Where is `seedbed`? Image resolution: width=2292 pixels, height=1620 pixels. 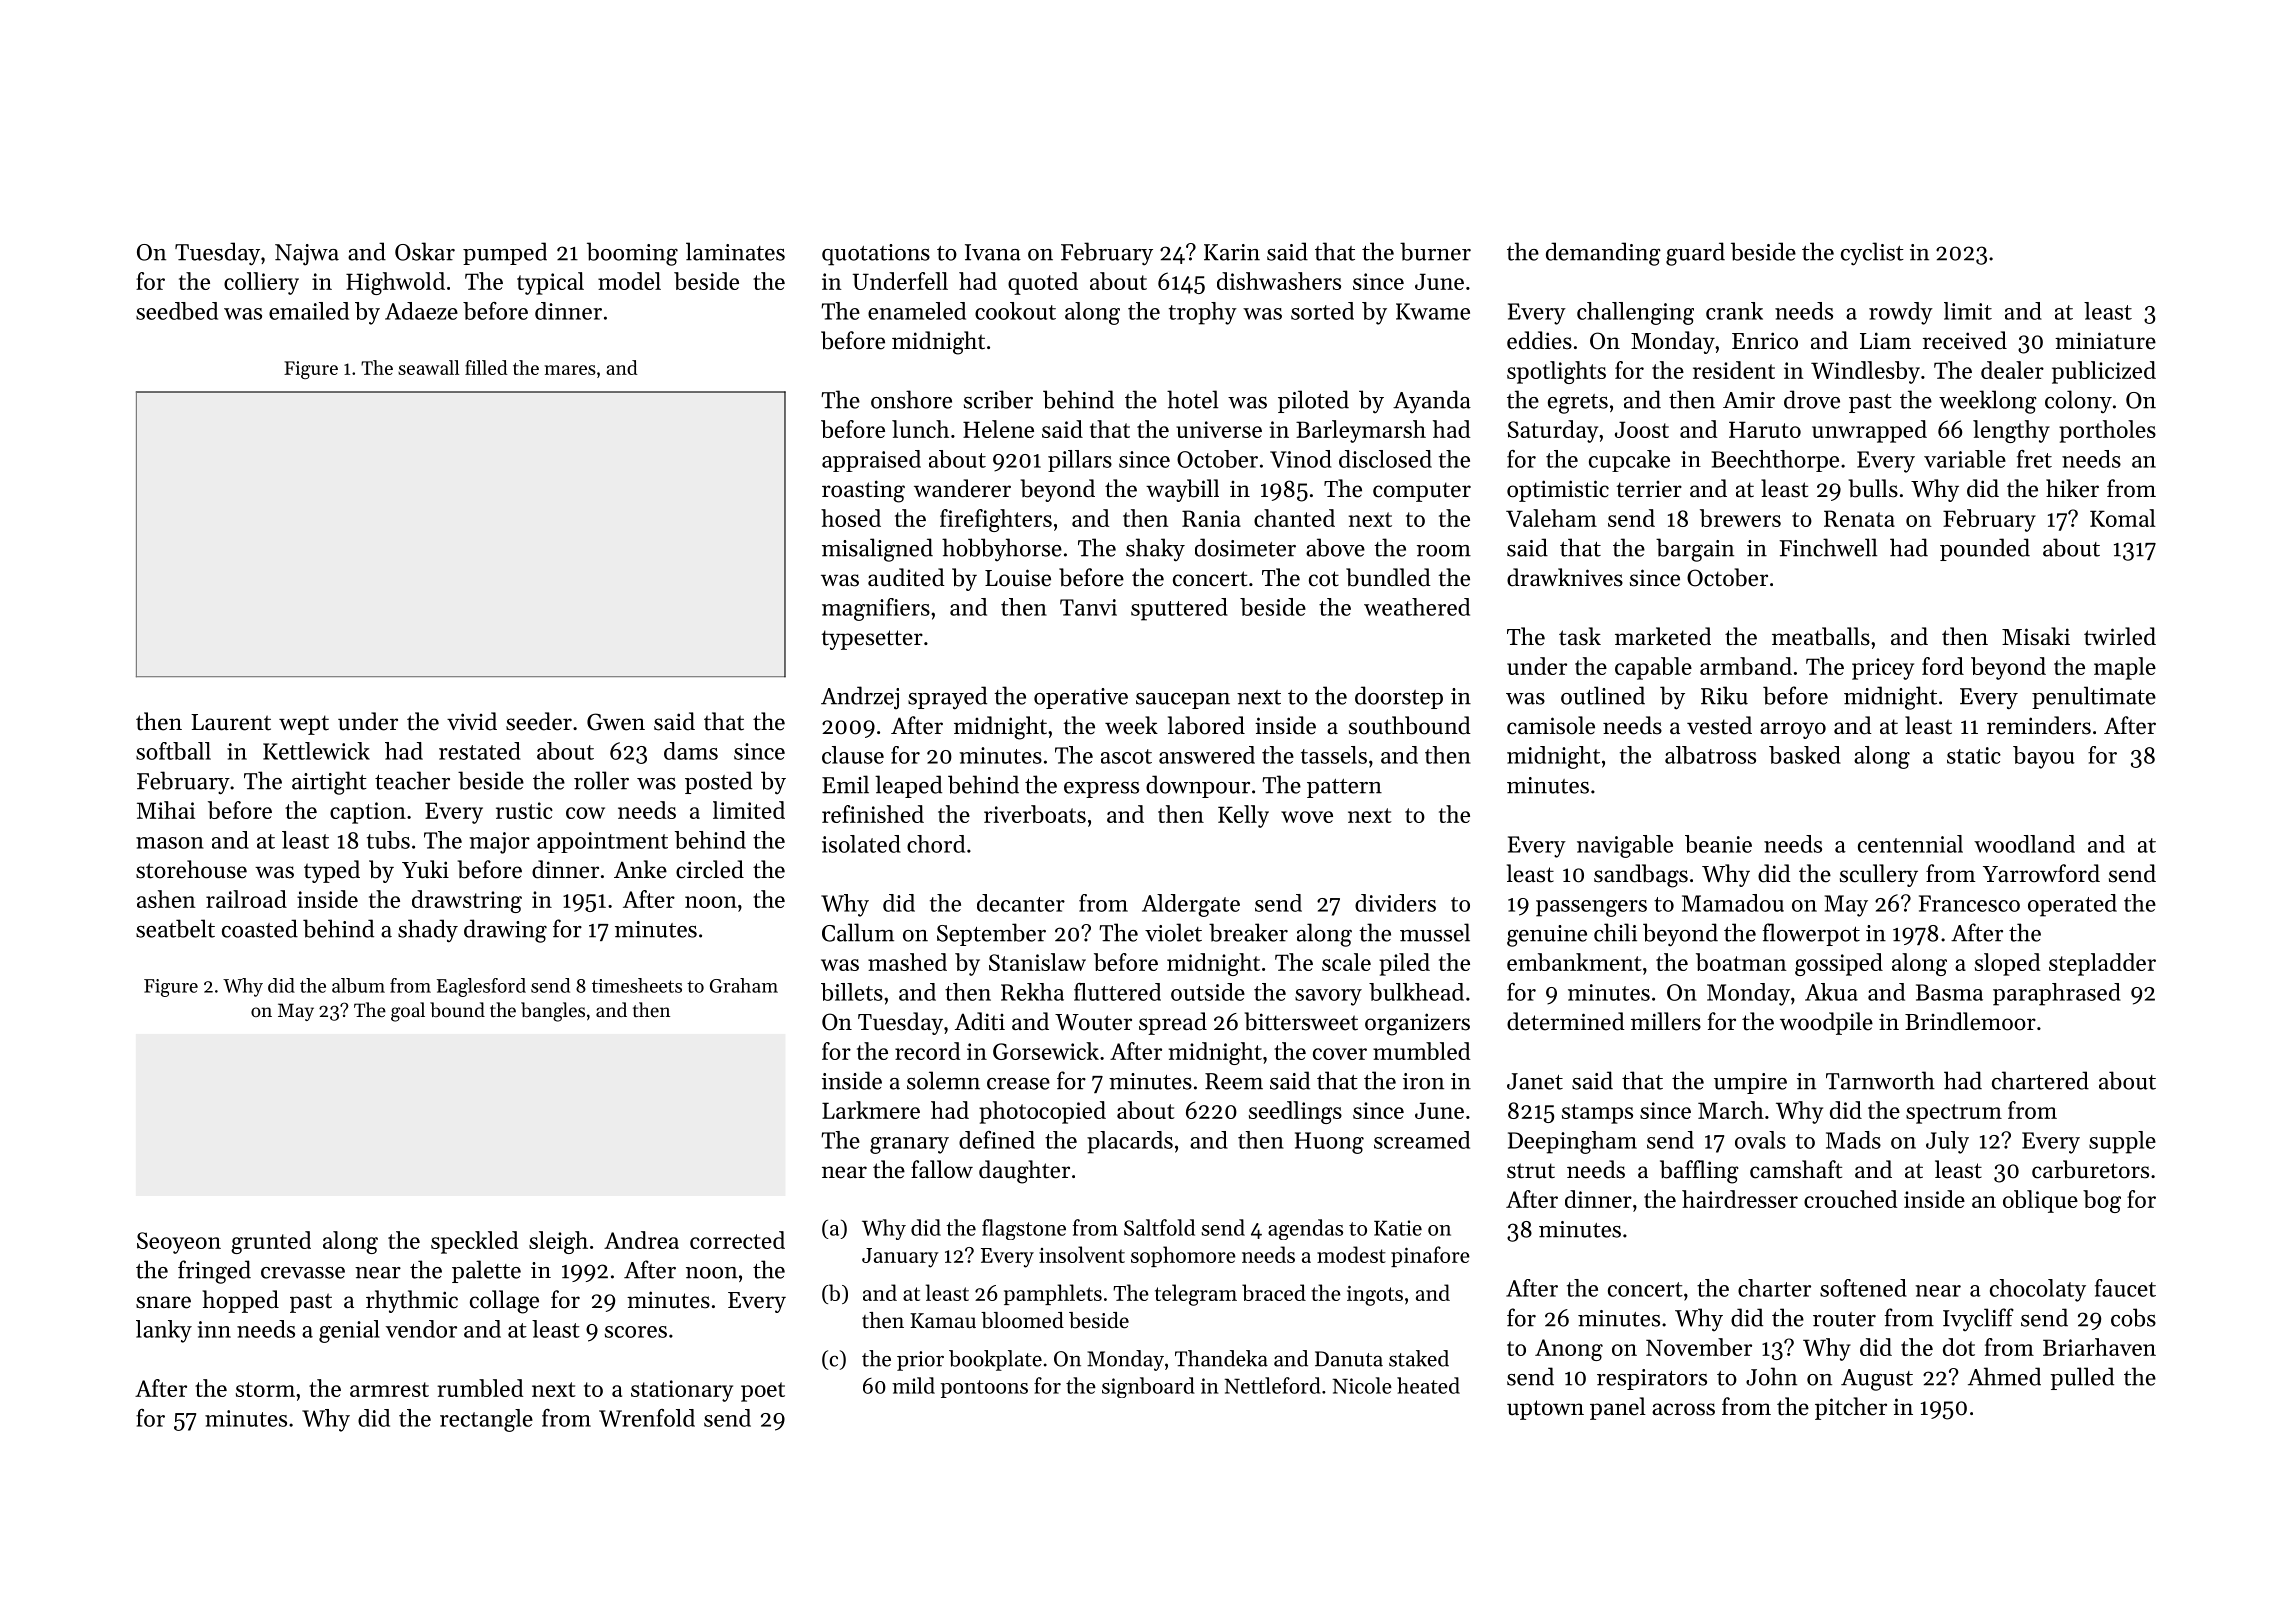 seedbed is located at coordinates (177, 311).
